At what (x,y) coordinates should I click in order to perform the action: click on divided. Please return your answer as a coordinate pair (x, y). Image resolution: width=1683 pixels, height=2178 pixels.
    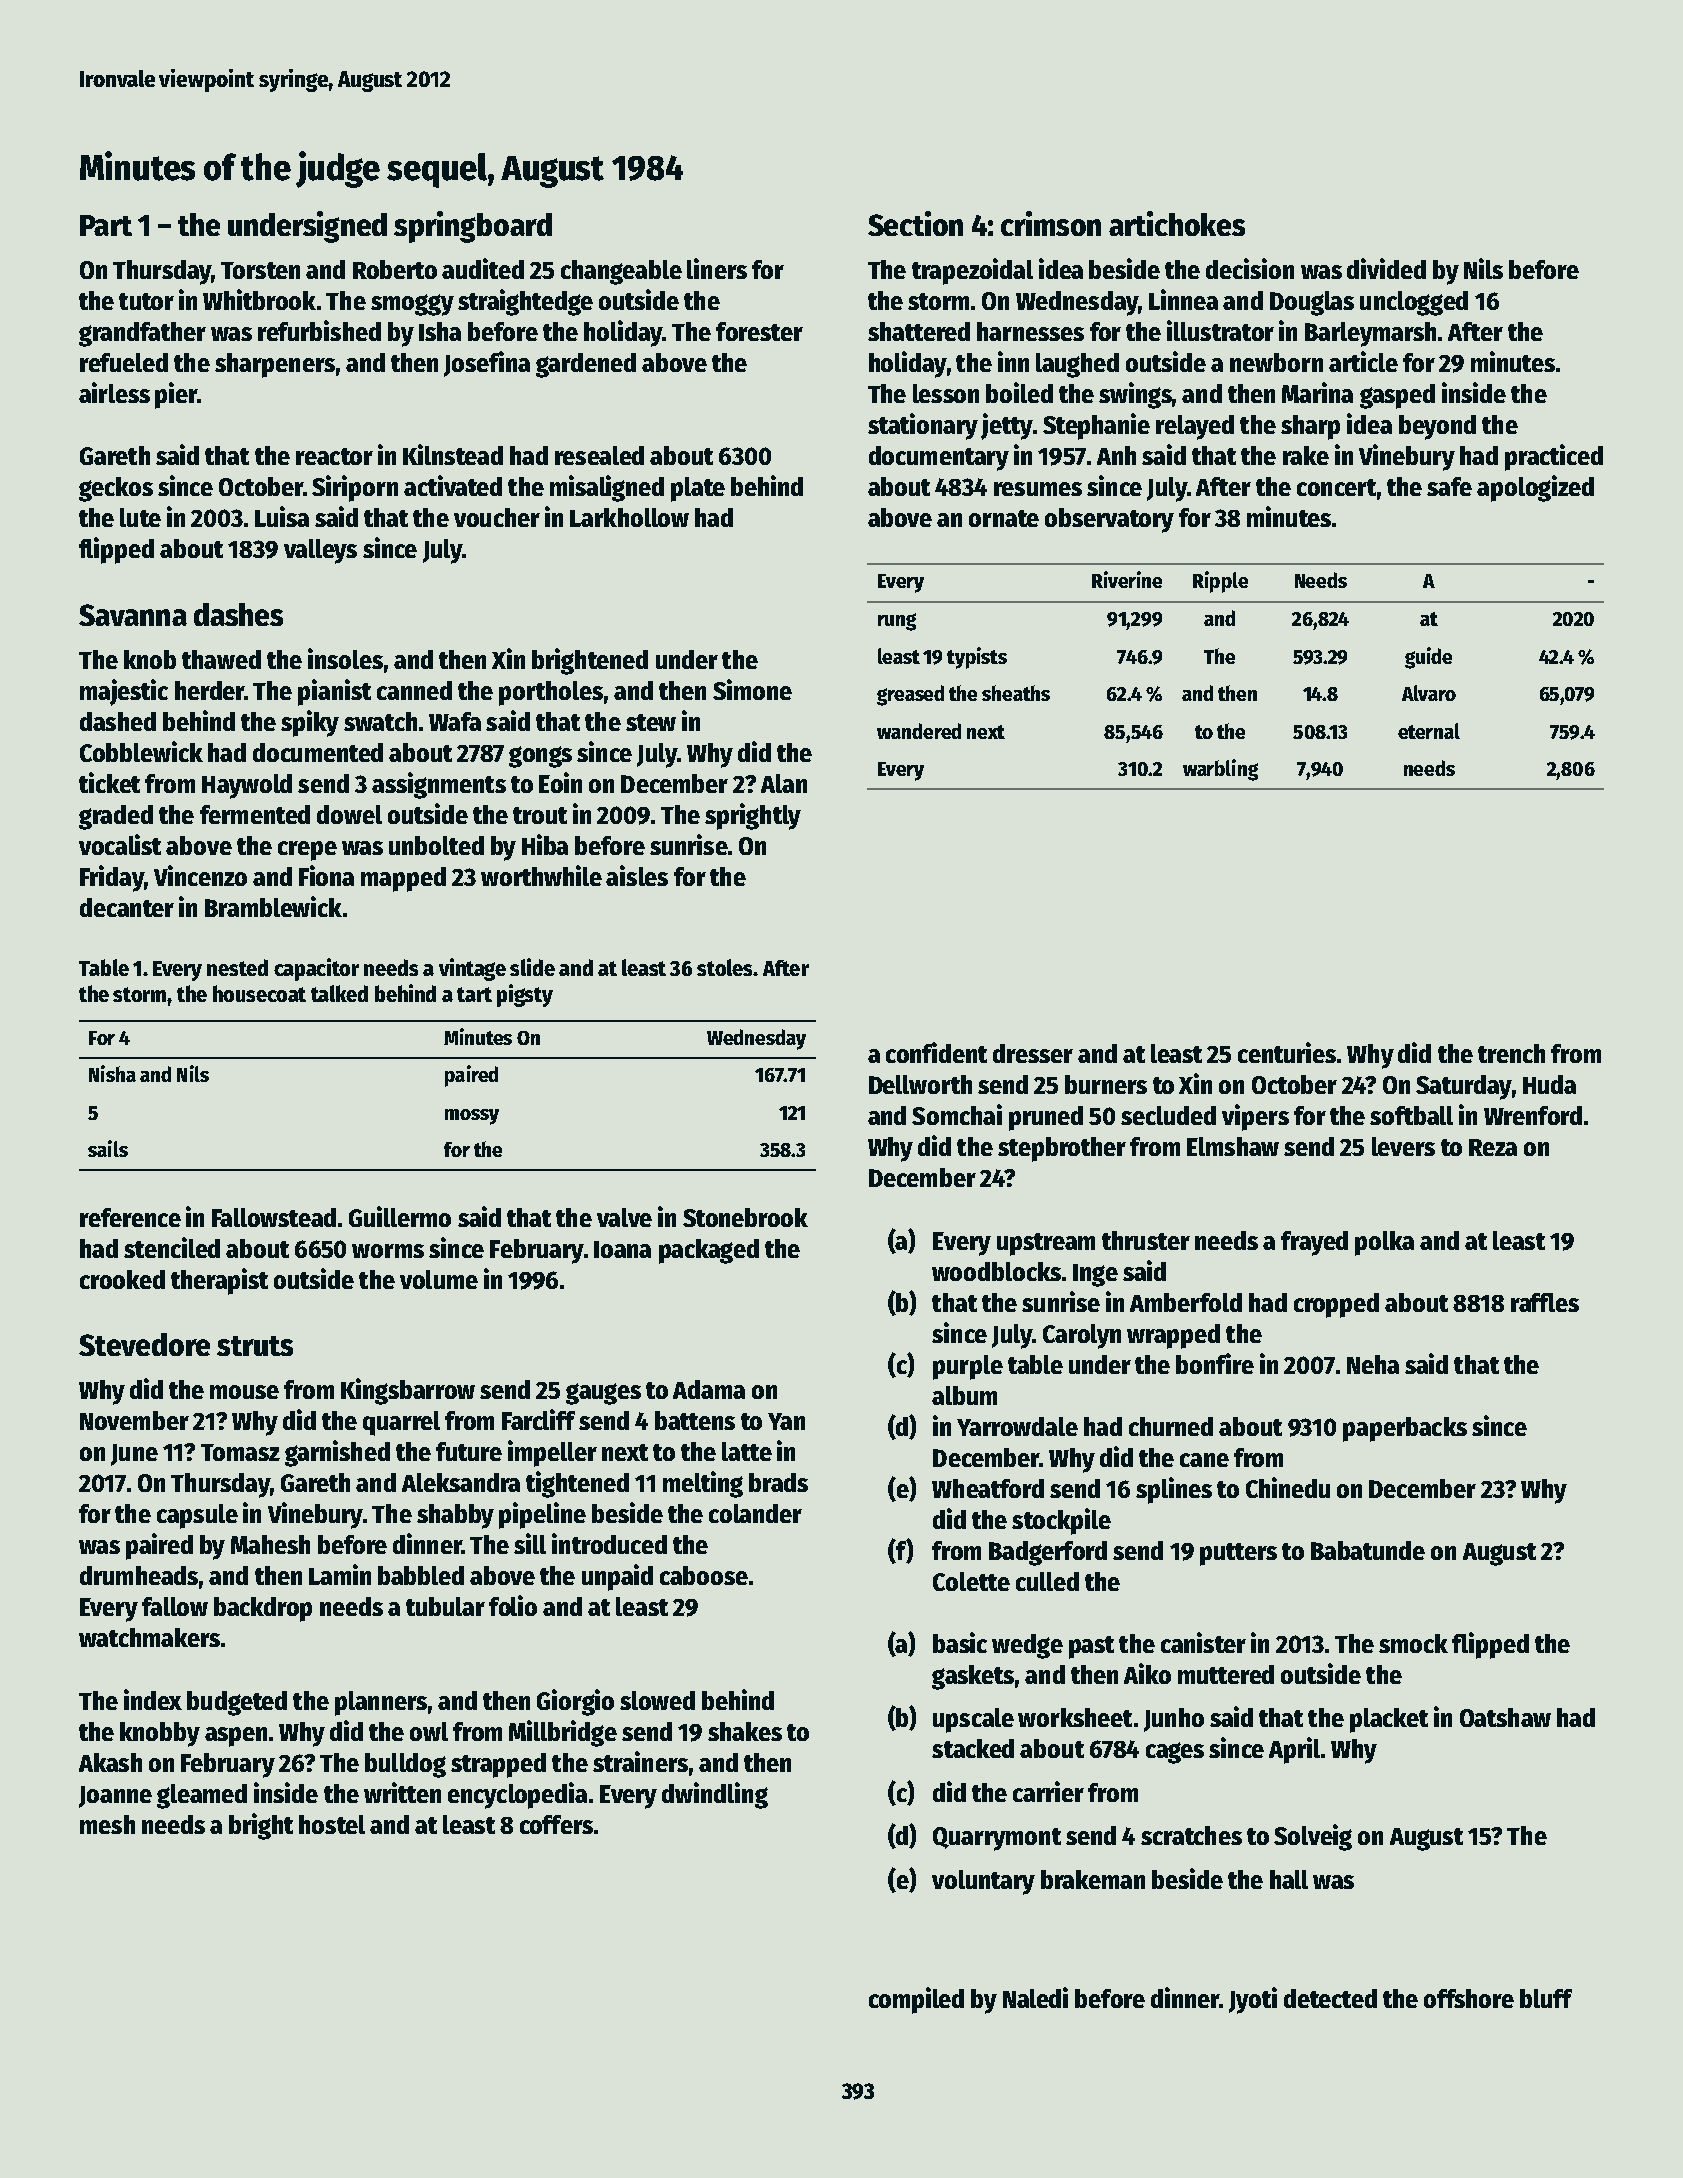
    Looking at the image, I should click on (1386, 268).
